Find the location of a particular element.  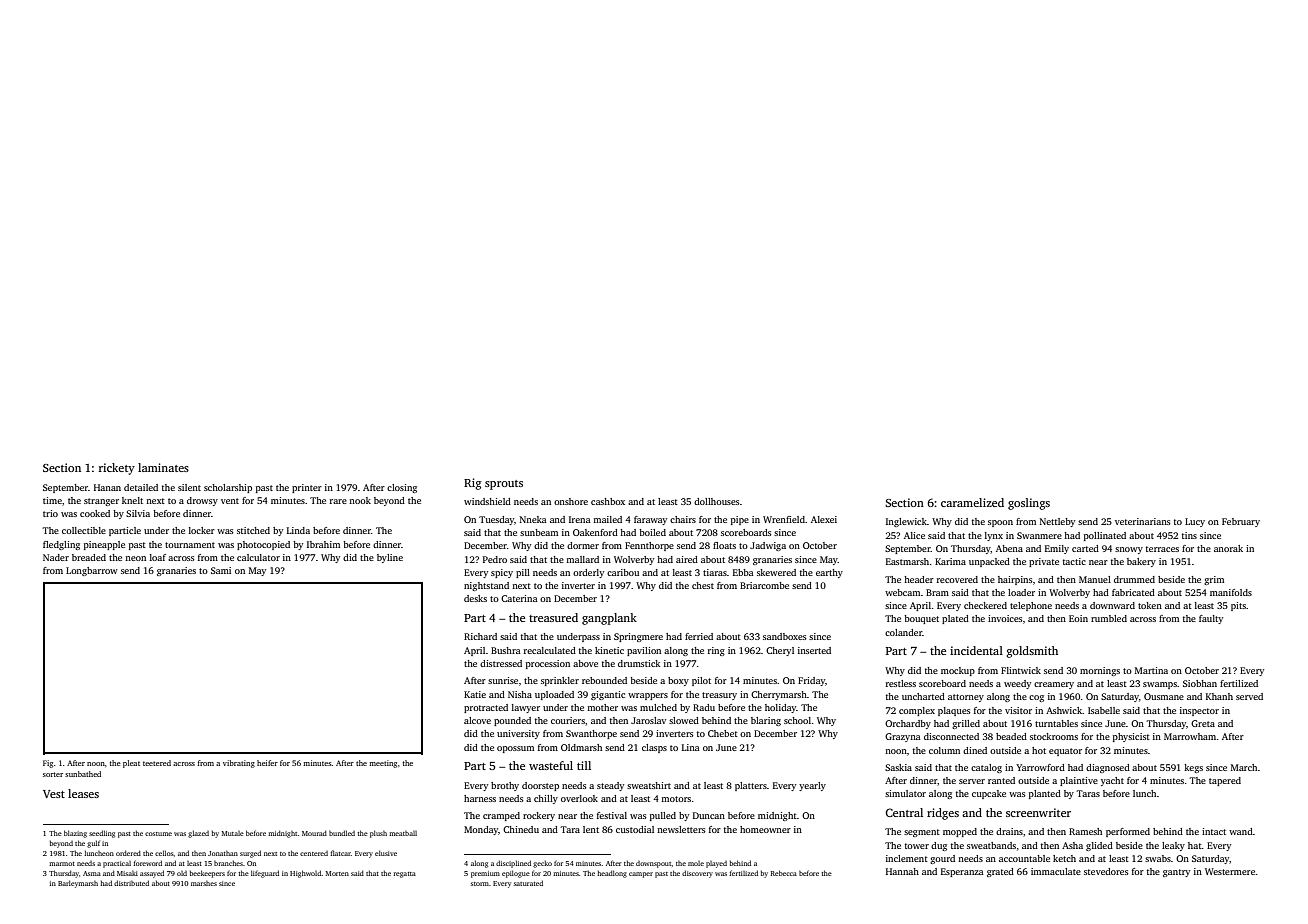

meeting is located at coordinates (383, 764).
